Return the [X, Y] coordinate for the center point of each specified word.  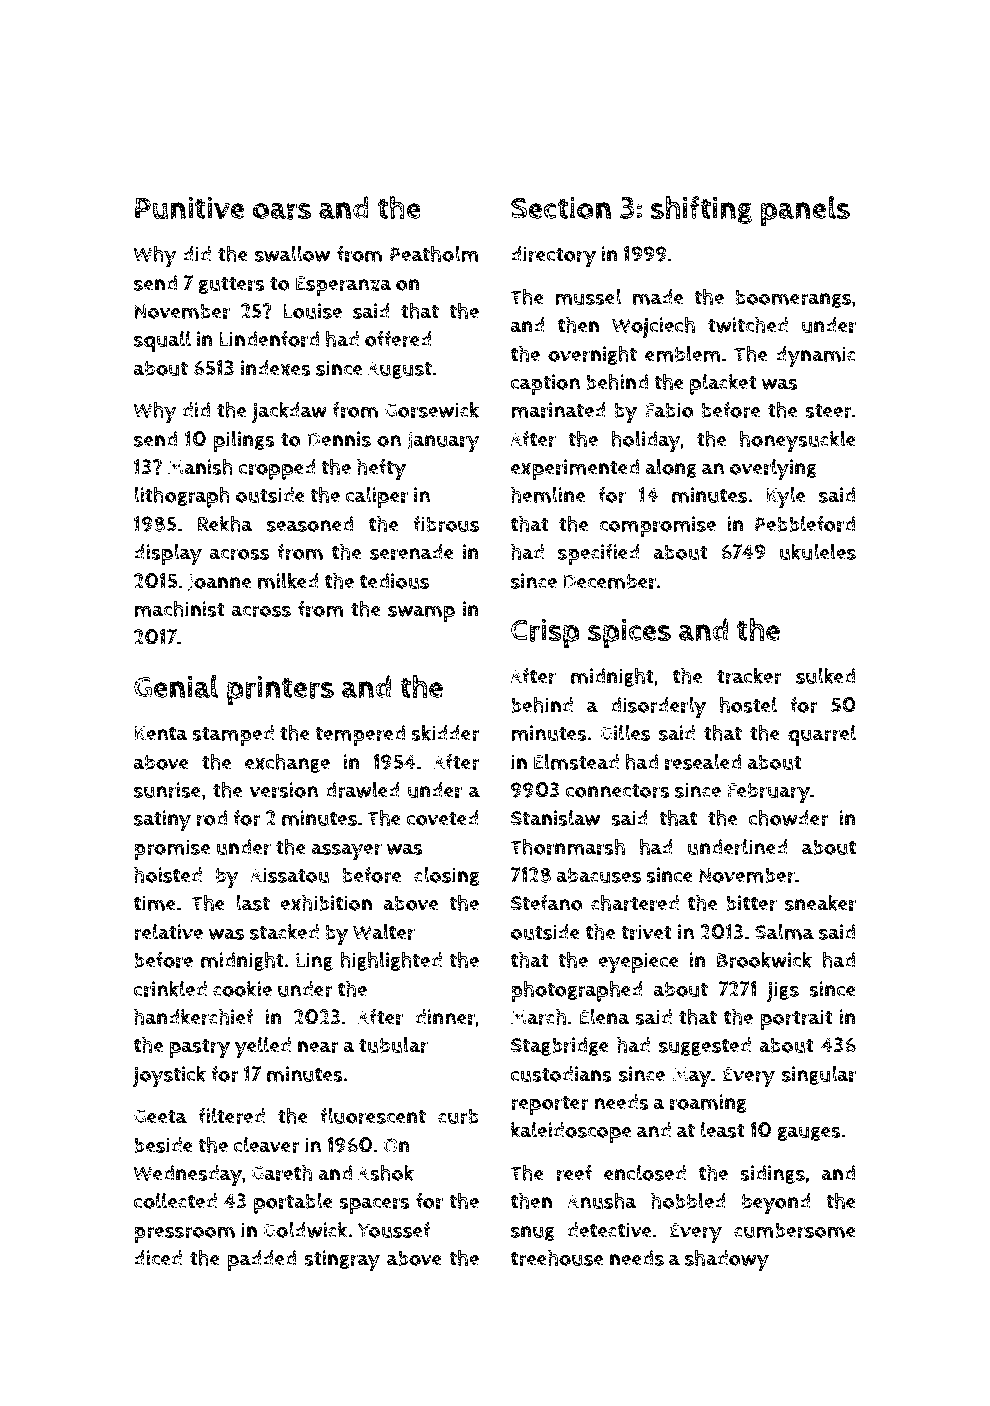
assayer [346, 852]
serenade [412, 552]
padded [262, 1260]
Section [561, 208]
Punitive [189, 208]
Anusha [602, 1200]
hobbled [688, 1200]
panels [805, 211]
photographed [577, 991]
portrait [797, 1019]
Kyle [786, 498]
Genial [176, 686]
